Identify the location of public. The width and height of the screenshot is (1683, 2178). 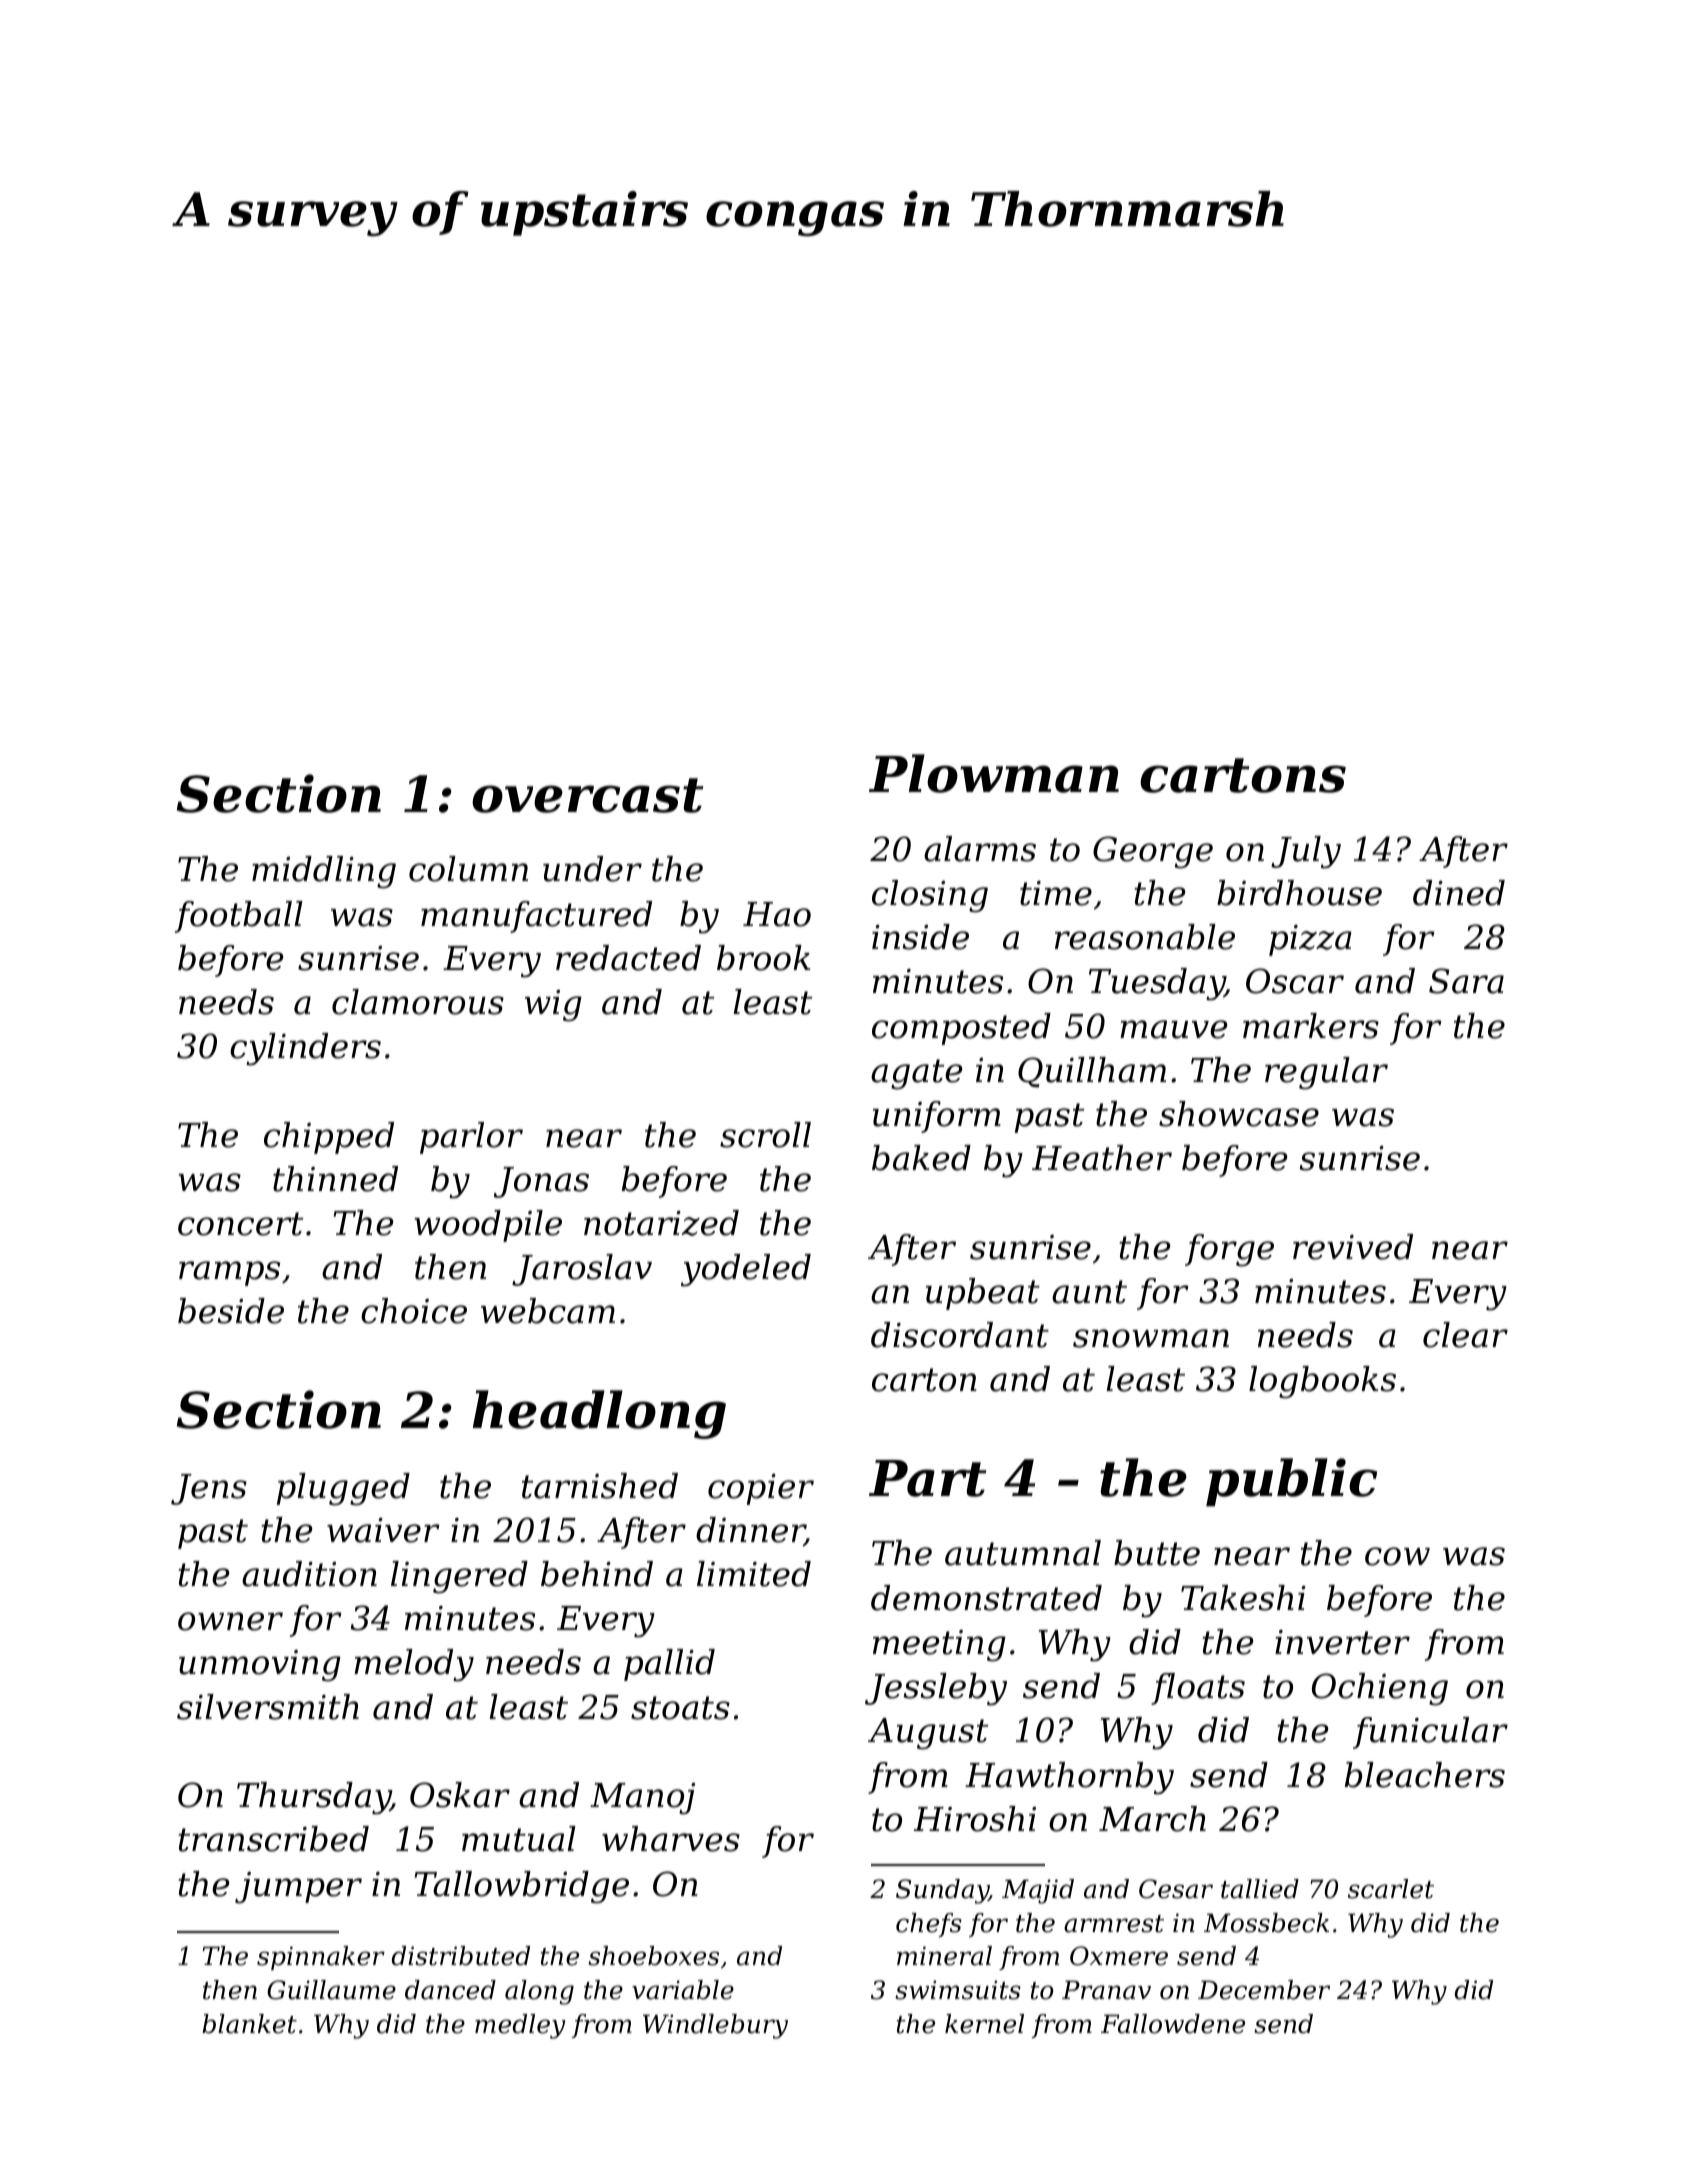
(1291, 1482).
